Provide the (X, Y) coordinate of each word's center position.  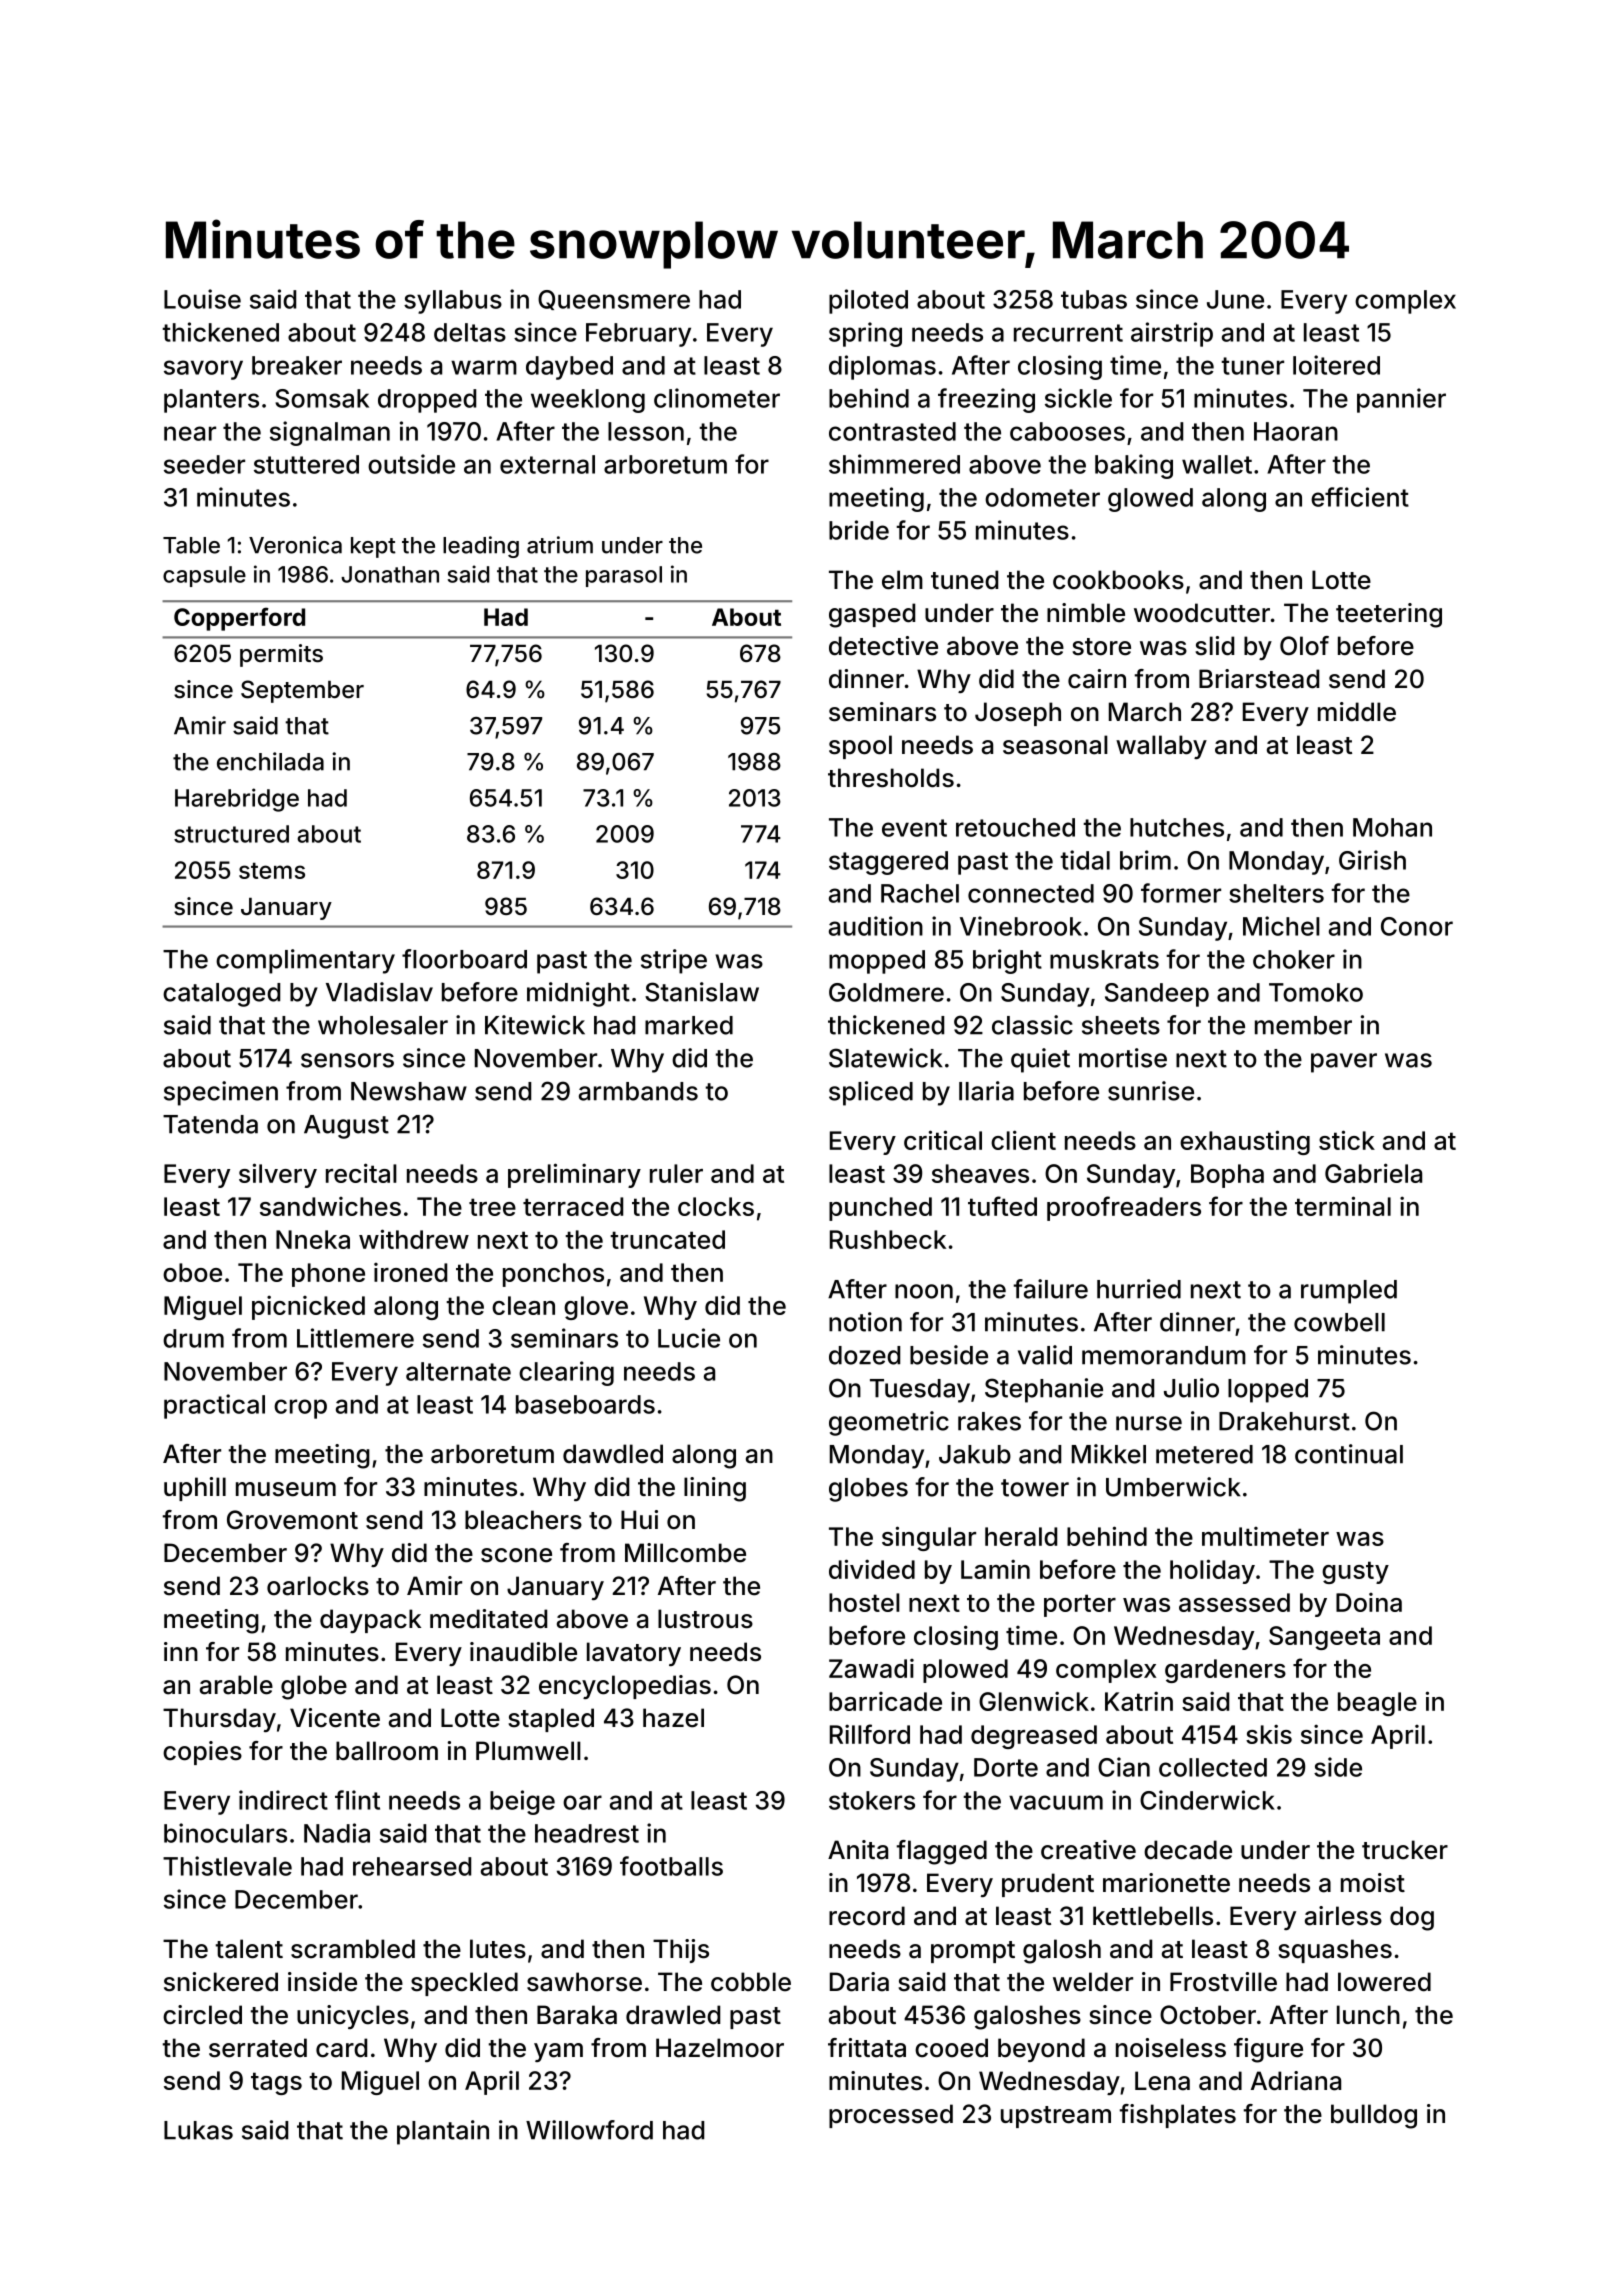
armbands (638, 1091)
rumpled (1349, 1292)
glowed (1150, 500)
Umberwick (1173, 1487)
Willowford (589, 2130)
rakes (989, 1421)
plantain (443, 2132)
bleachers (523, 1520)
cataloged (221, 995)
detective (883, 646)
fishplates (1177, 2116)
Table (191, 545)
